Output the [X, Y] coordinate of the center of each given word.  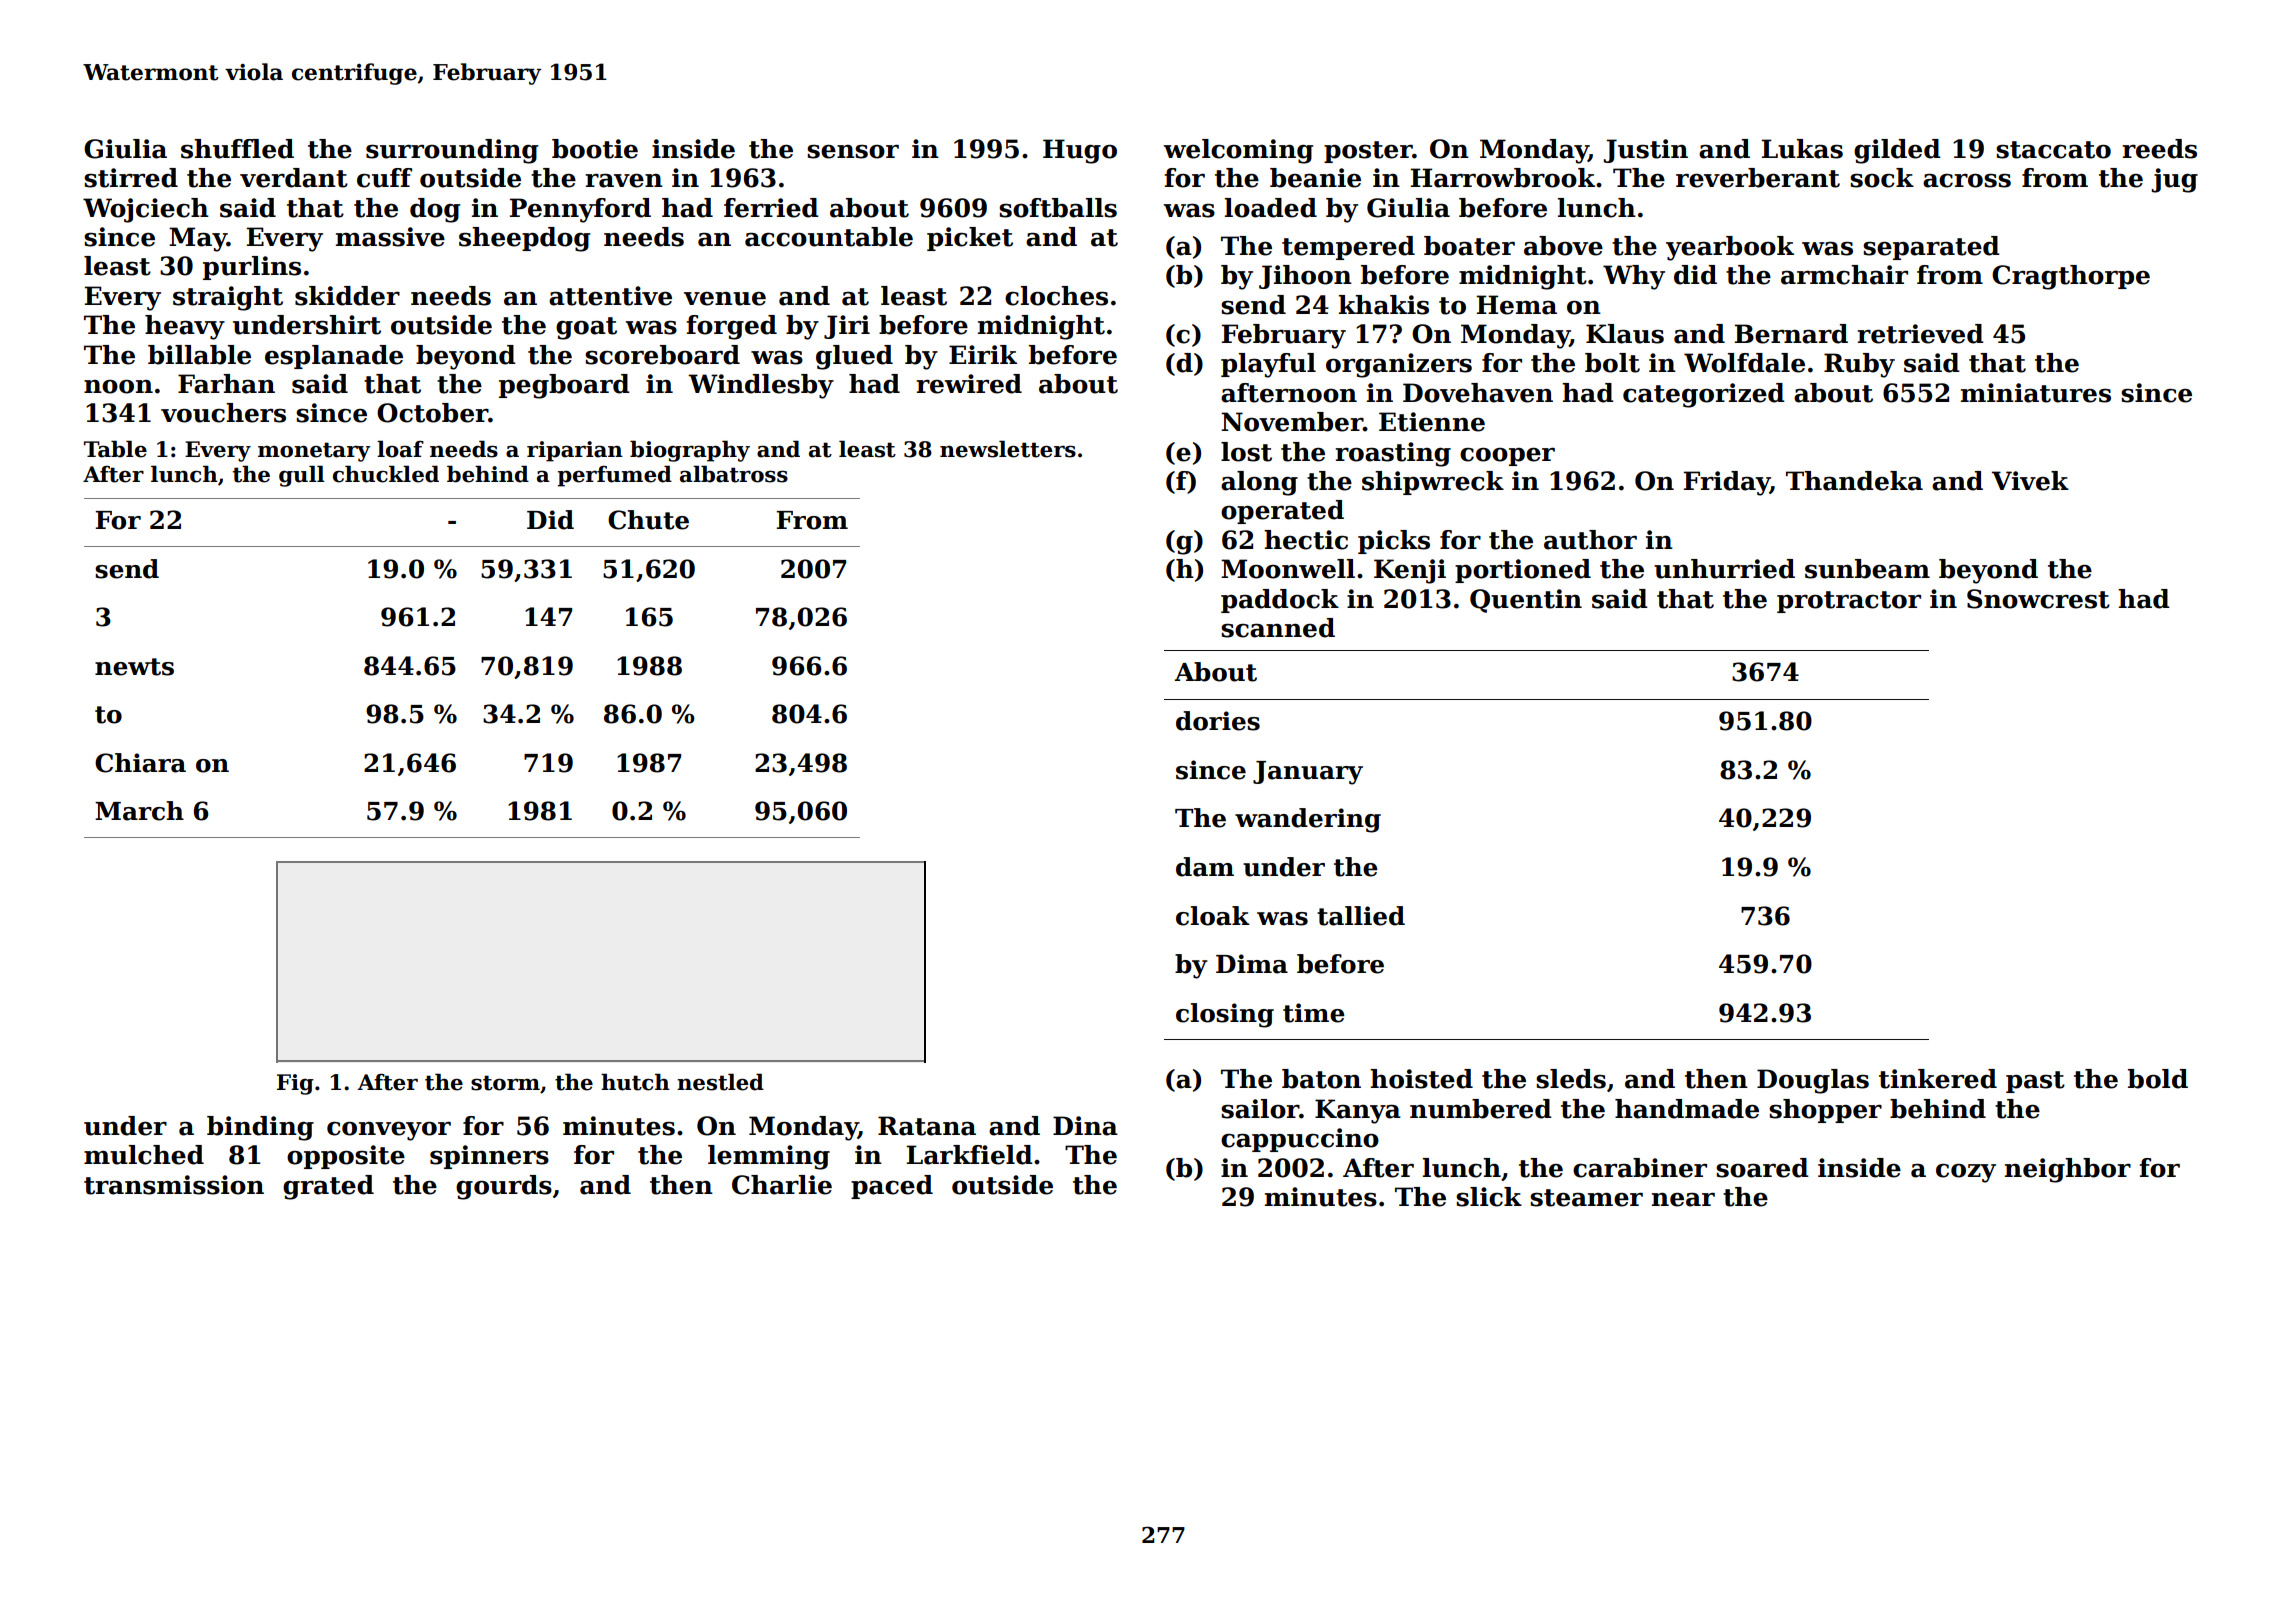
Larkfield [969, 1155]
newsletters [1008, 449]
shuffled [237, 149]
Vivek [2030, 481]
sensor [853, 151]
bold [2158, 1079]
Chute [648, 520]
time [1314, 1013]
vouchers [223, 413]
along [1259, 483]
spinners [489, 1157]
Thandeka [1854, 481]
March [139, 811]
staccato [2053, 150]
